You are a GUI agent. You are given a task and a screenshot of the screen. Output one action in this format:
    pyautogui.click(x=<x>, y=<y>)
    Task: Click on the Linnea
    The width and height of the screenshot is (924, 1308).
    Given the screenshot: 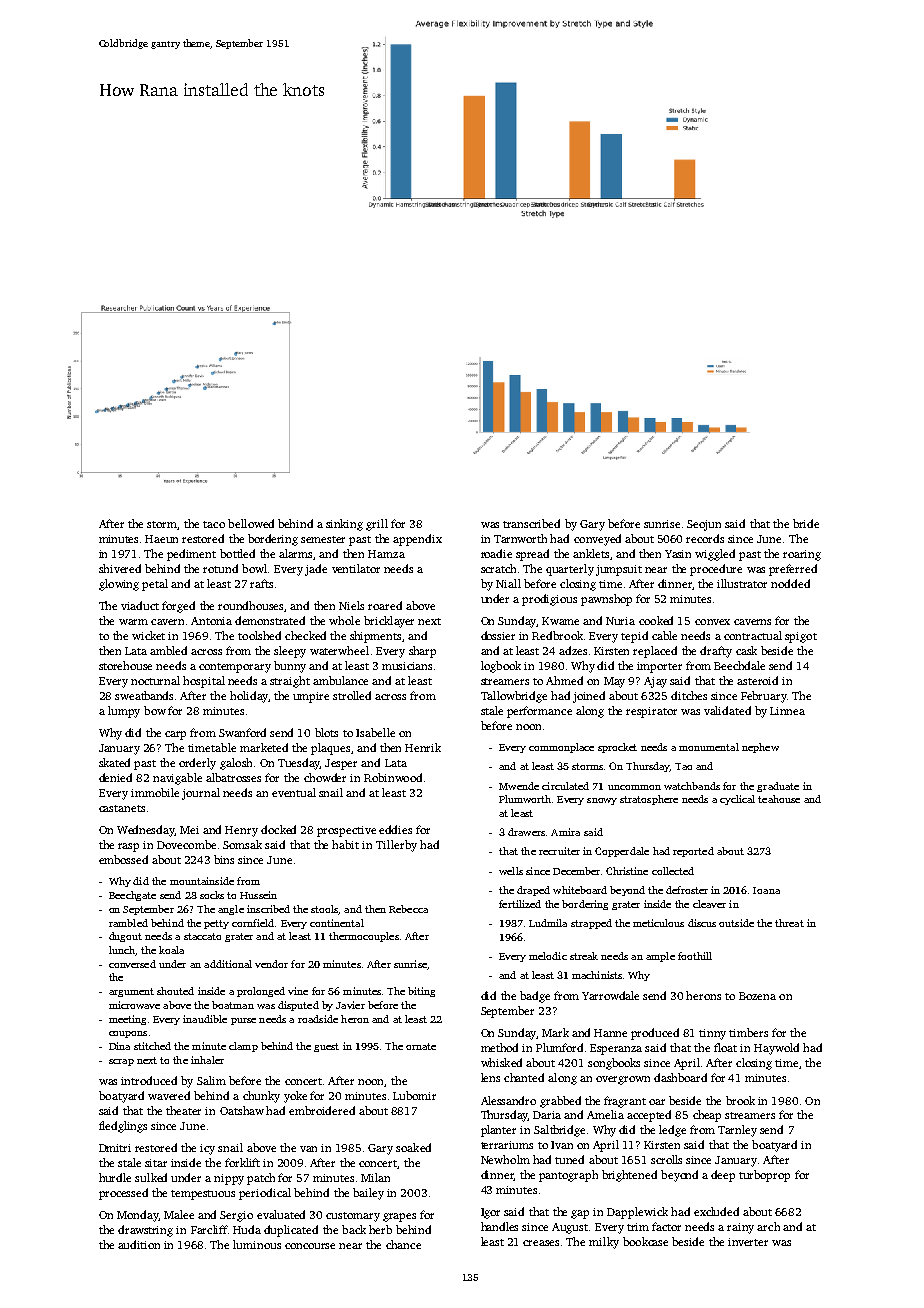 What is the action you would take?
    pyautogui.click(x=787, y=711)
